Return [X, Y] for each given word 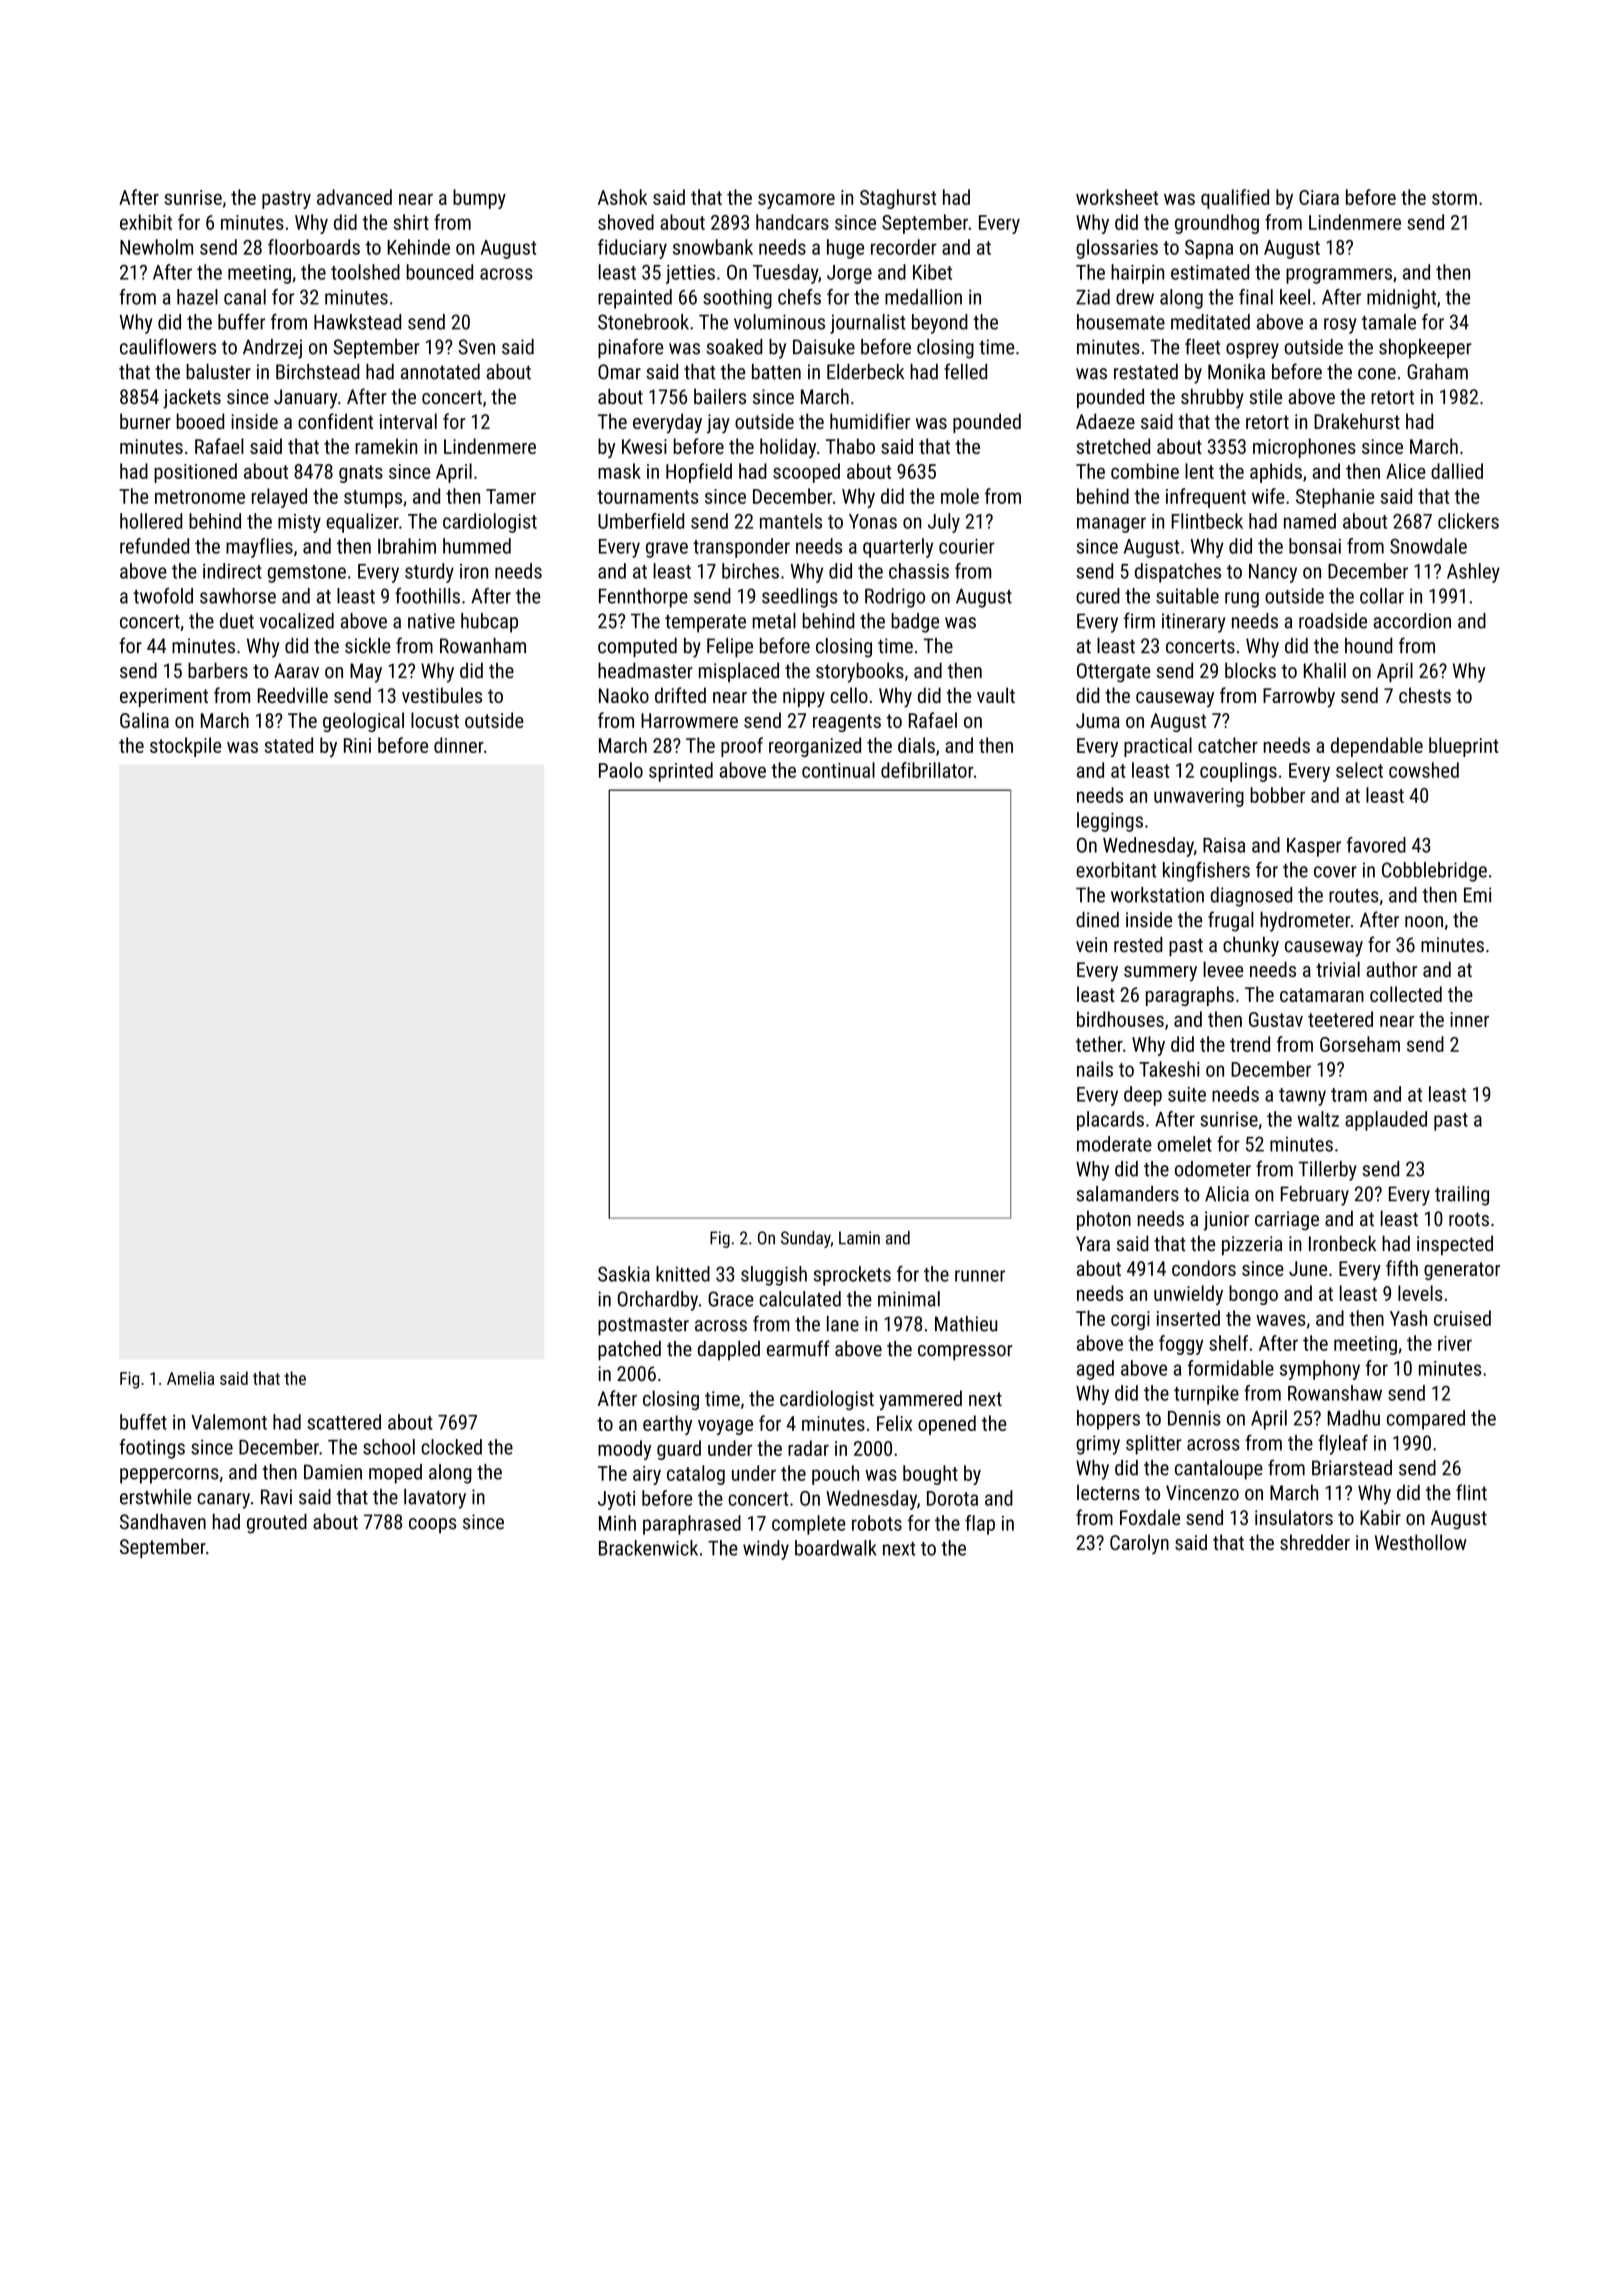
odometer [1213, 1169]
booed [200, 421]
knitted [683, 1274]
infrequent [1206, 498]
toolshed [365, 272]
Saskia [624, 1274]
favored [1376, 845]
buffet [143, 1422]
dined [1097, 920]
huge [845, 249]
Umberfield [641, 521]
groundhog [1217, 224]
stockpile [185, 747]
